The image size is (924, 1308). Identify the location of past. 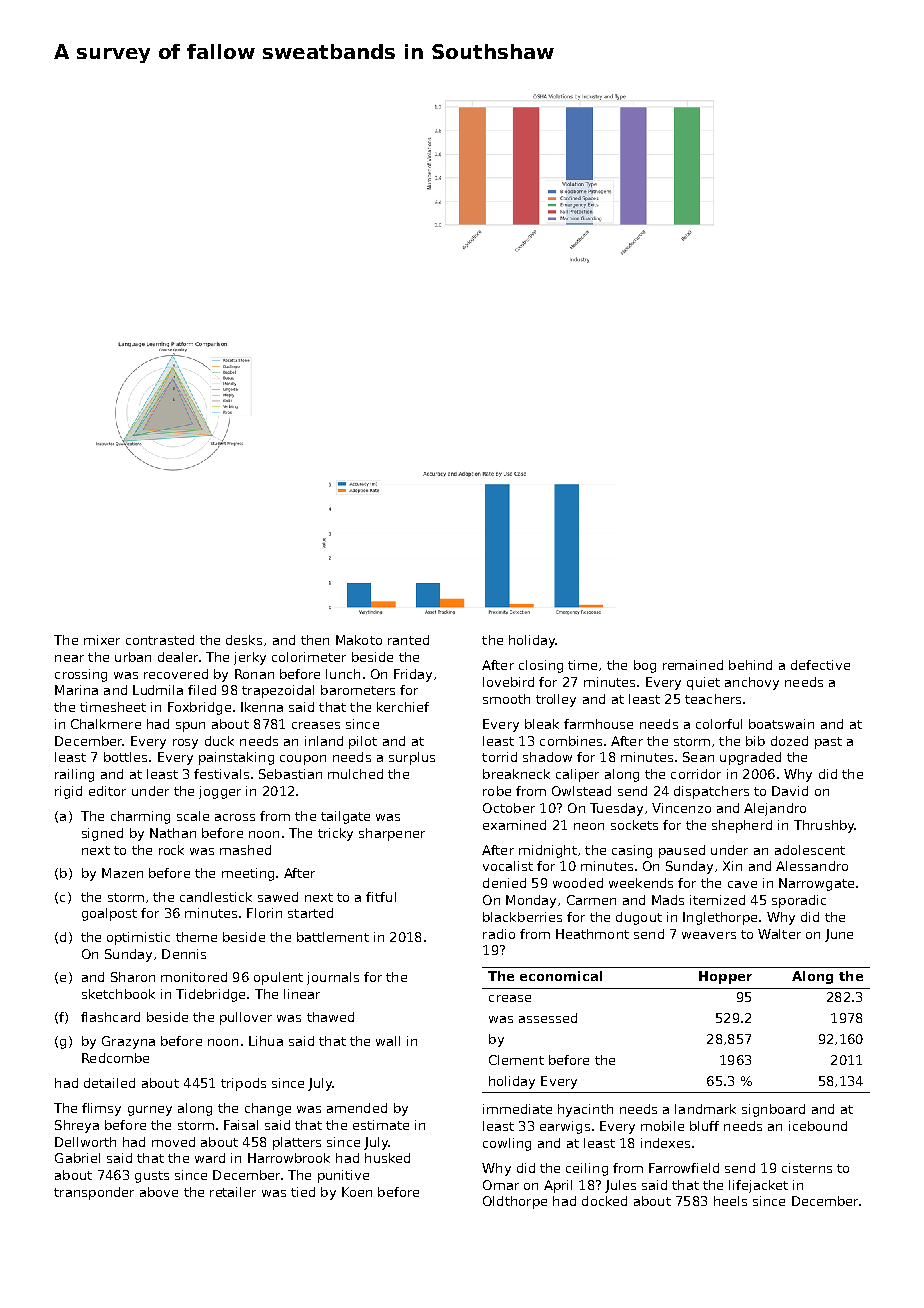
(828, 743).
